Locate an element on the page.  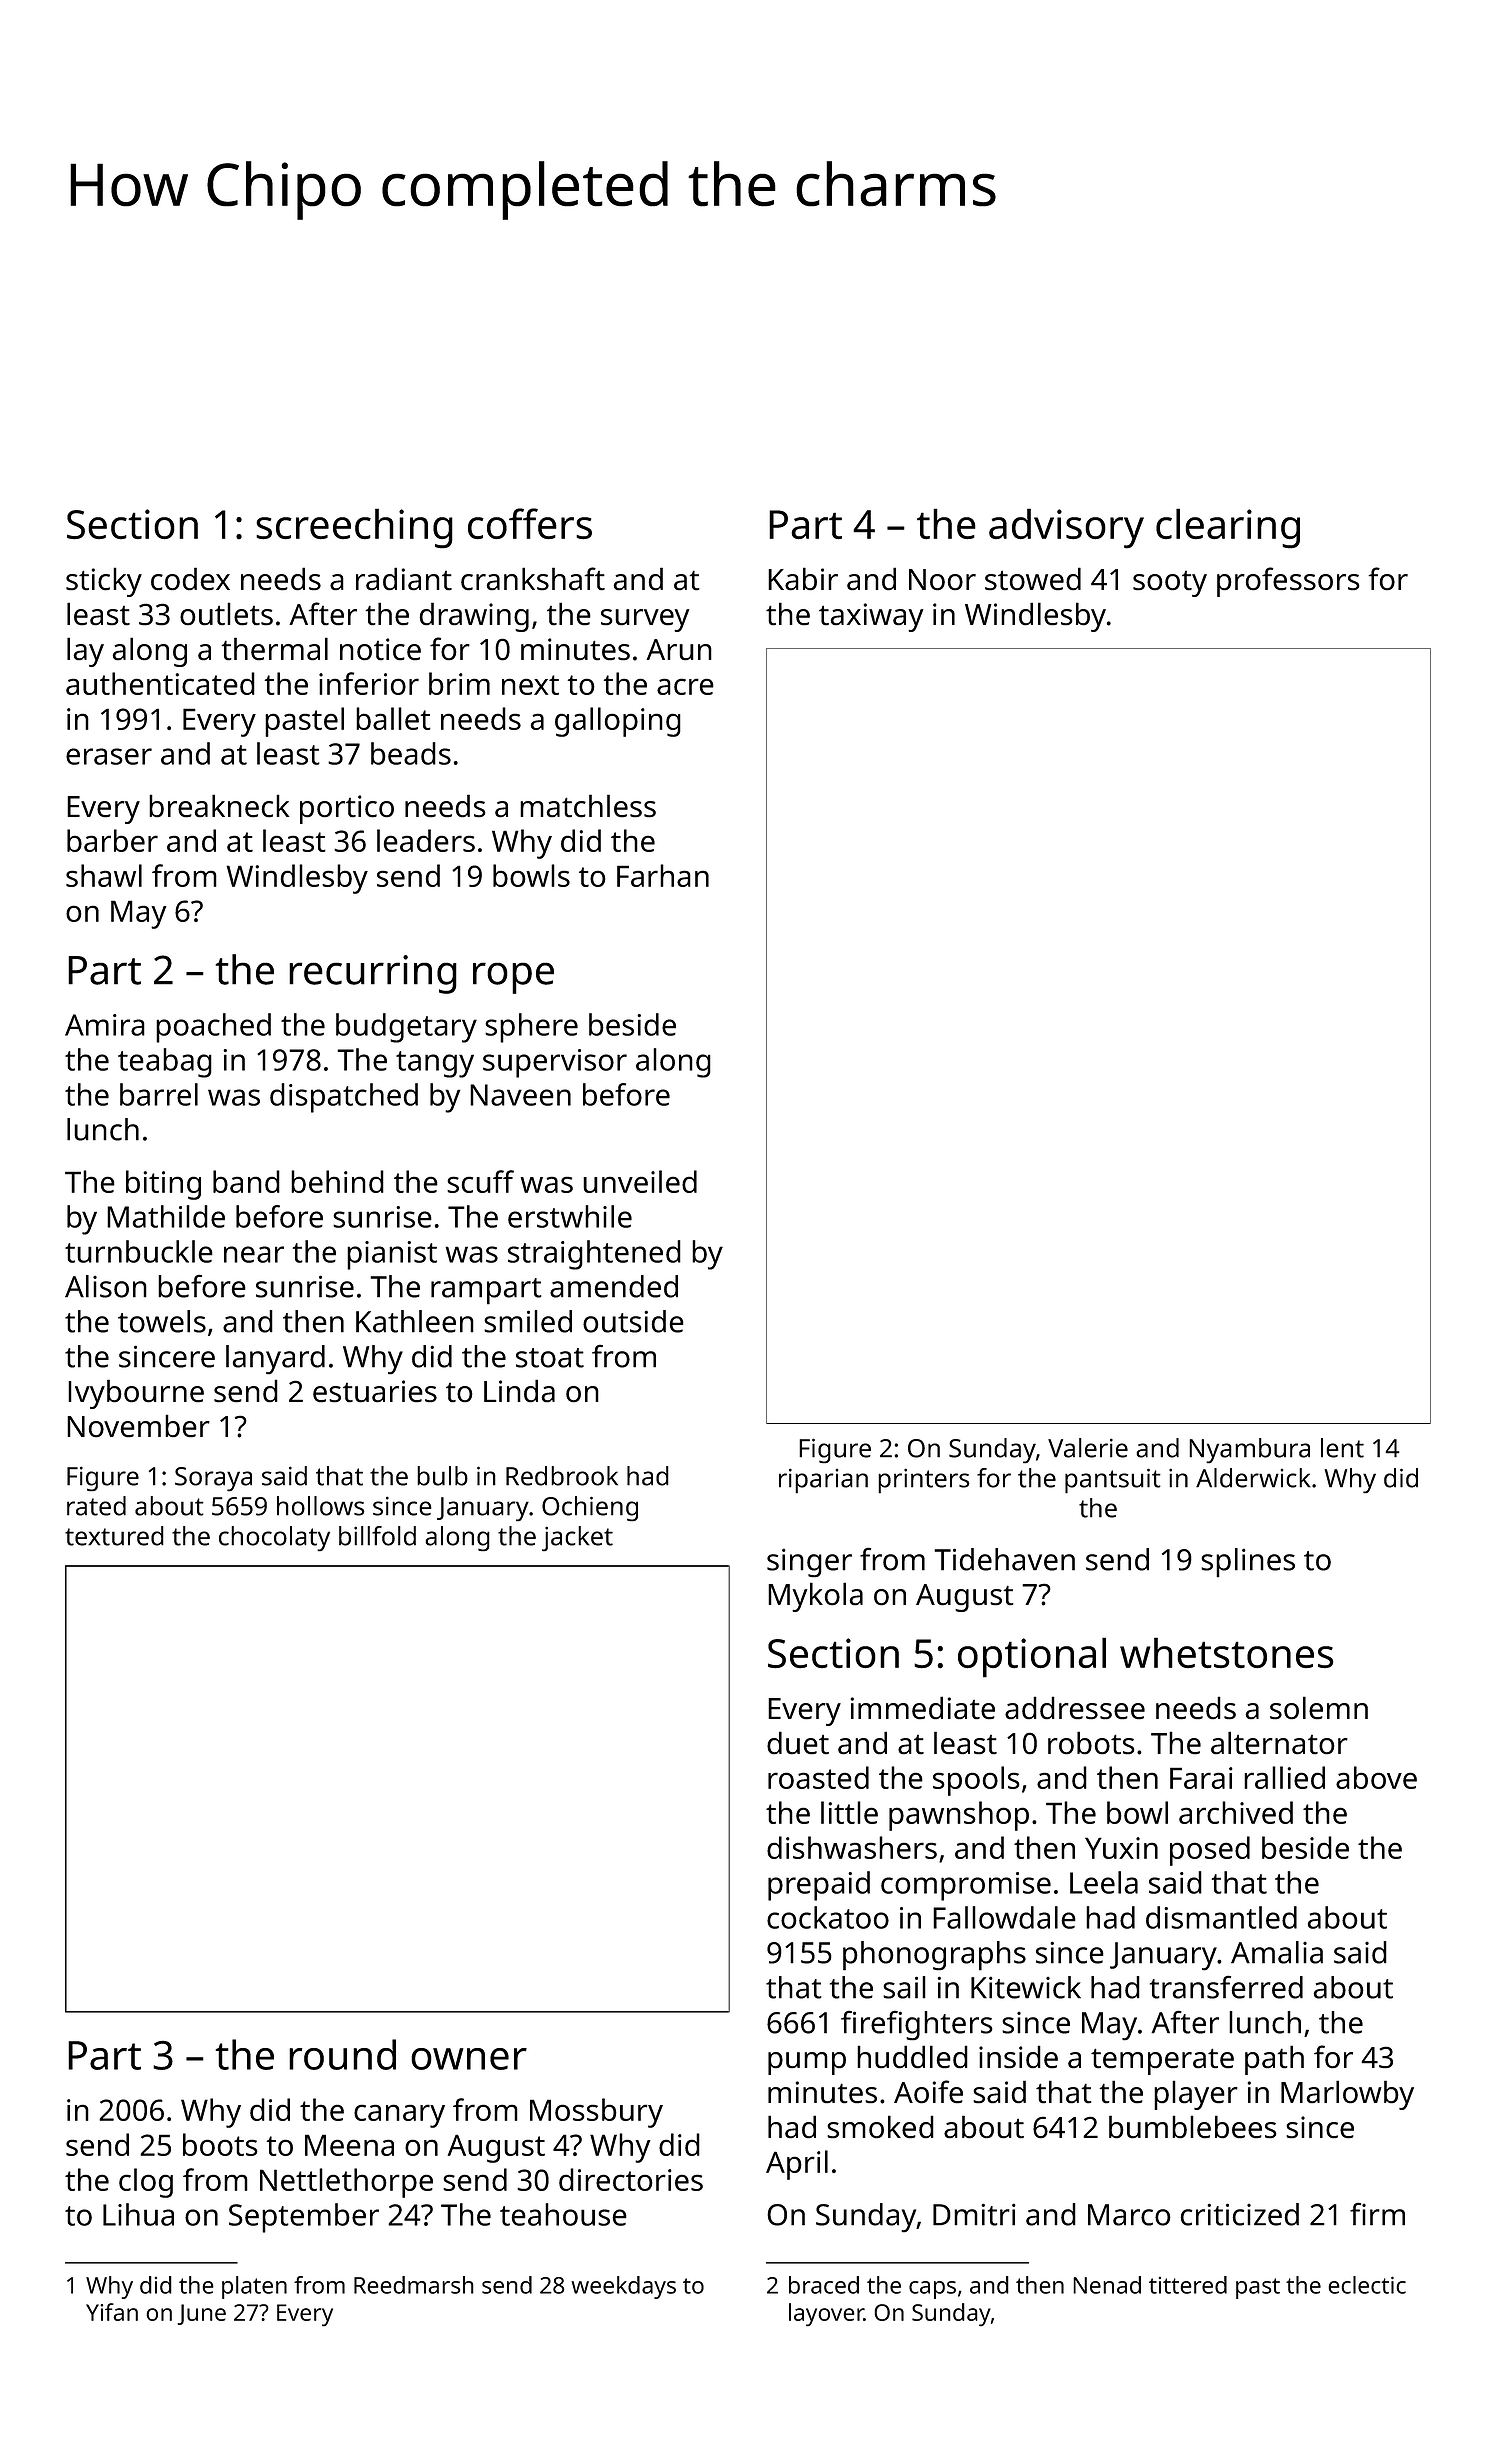
sooty is located at coordinates (1170, 584).
